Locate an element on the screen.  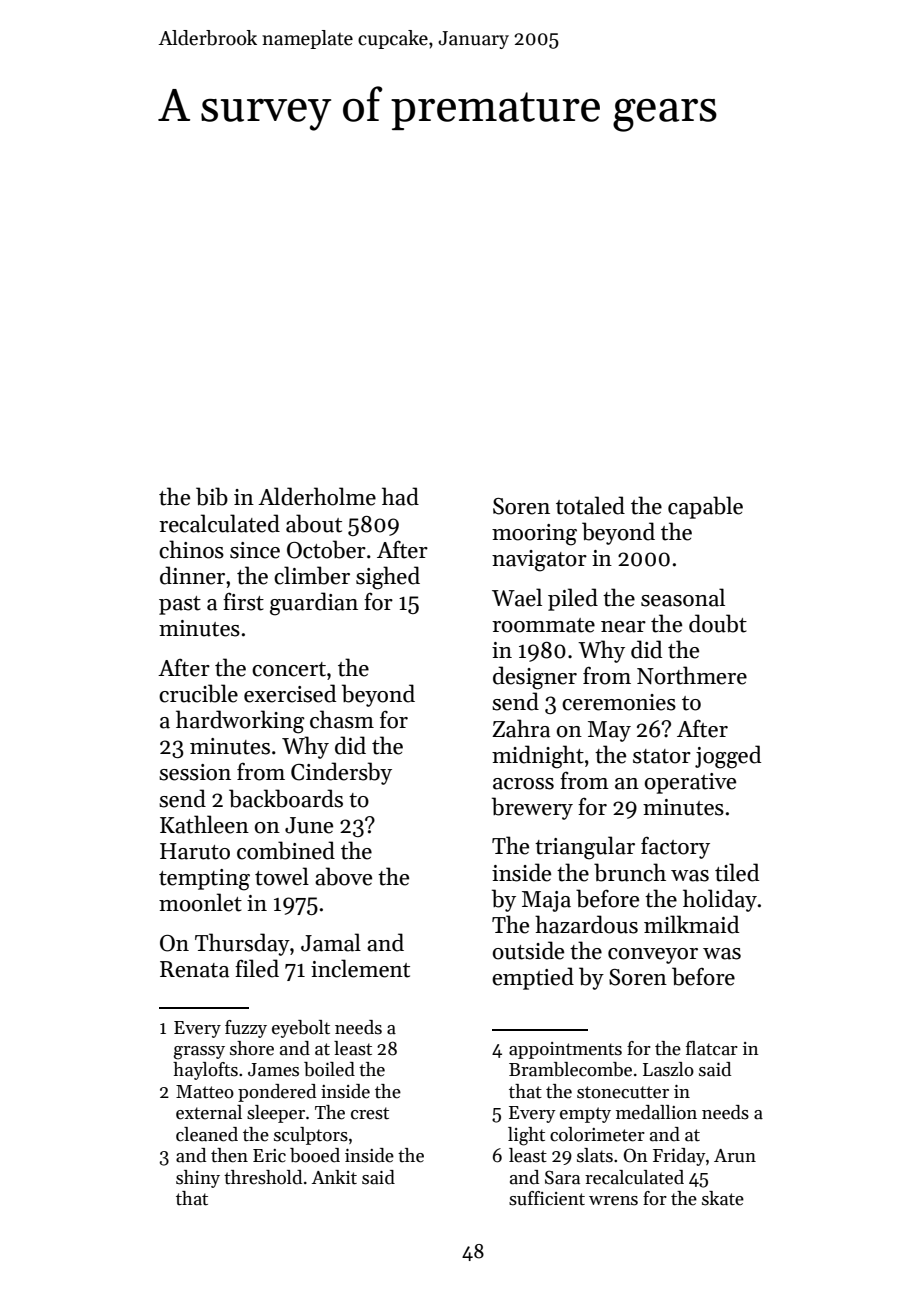
Maja is located at coordinates (546, 901).
